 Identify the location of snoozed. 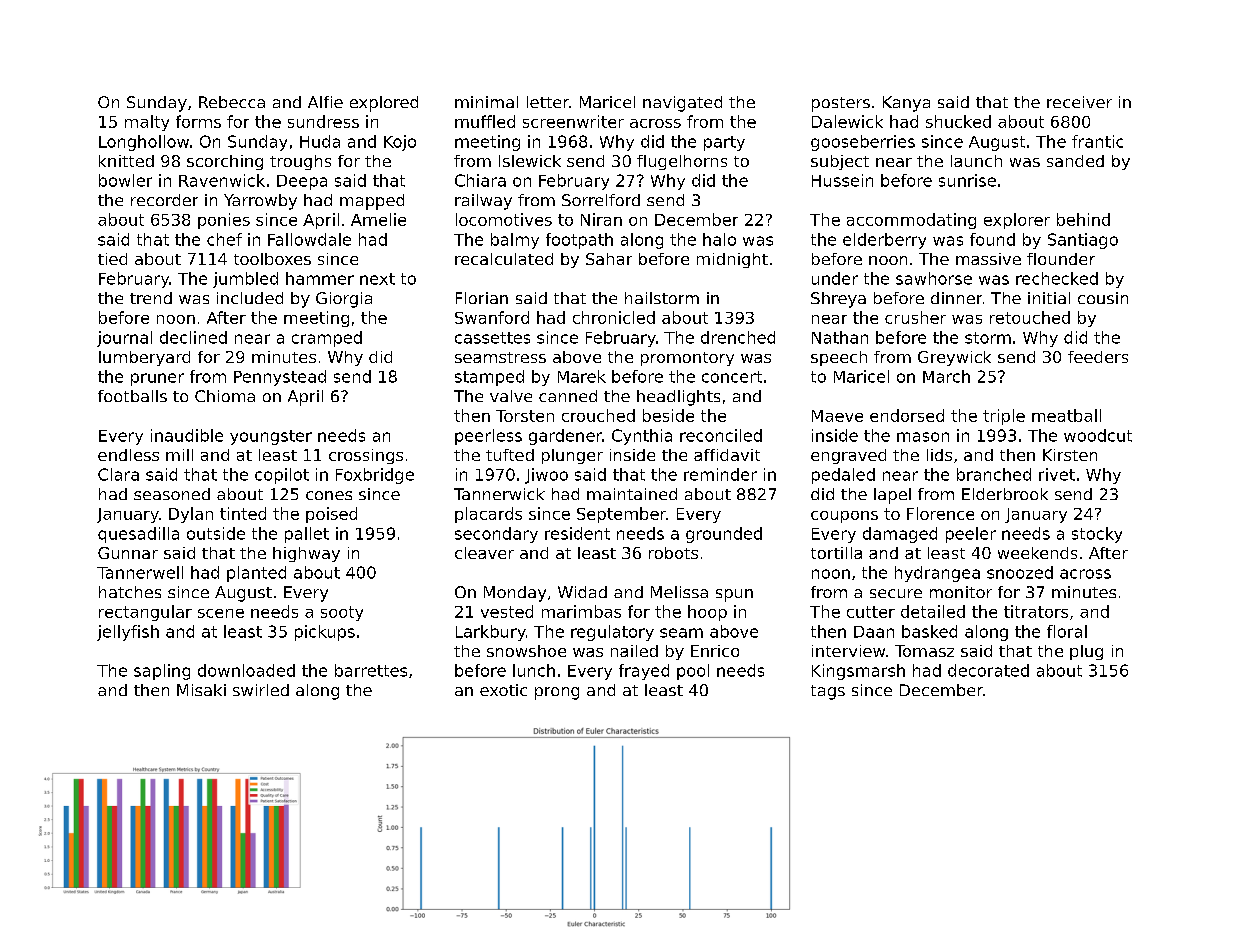
(1020, 572).
